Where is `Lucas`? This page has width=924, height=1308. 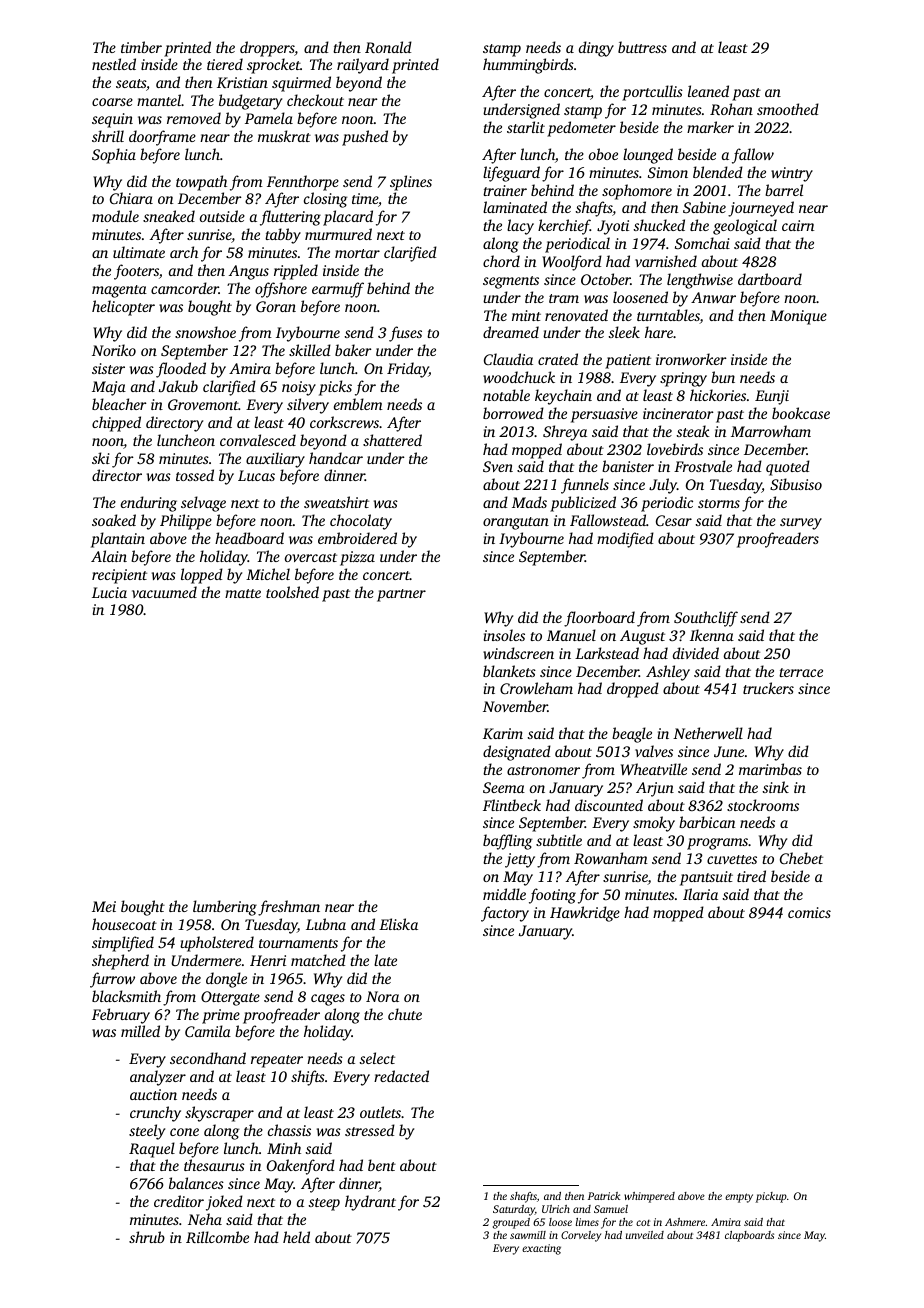 Lucas is located at coordinates (256, 475).
